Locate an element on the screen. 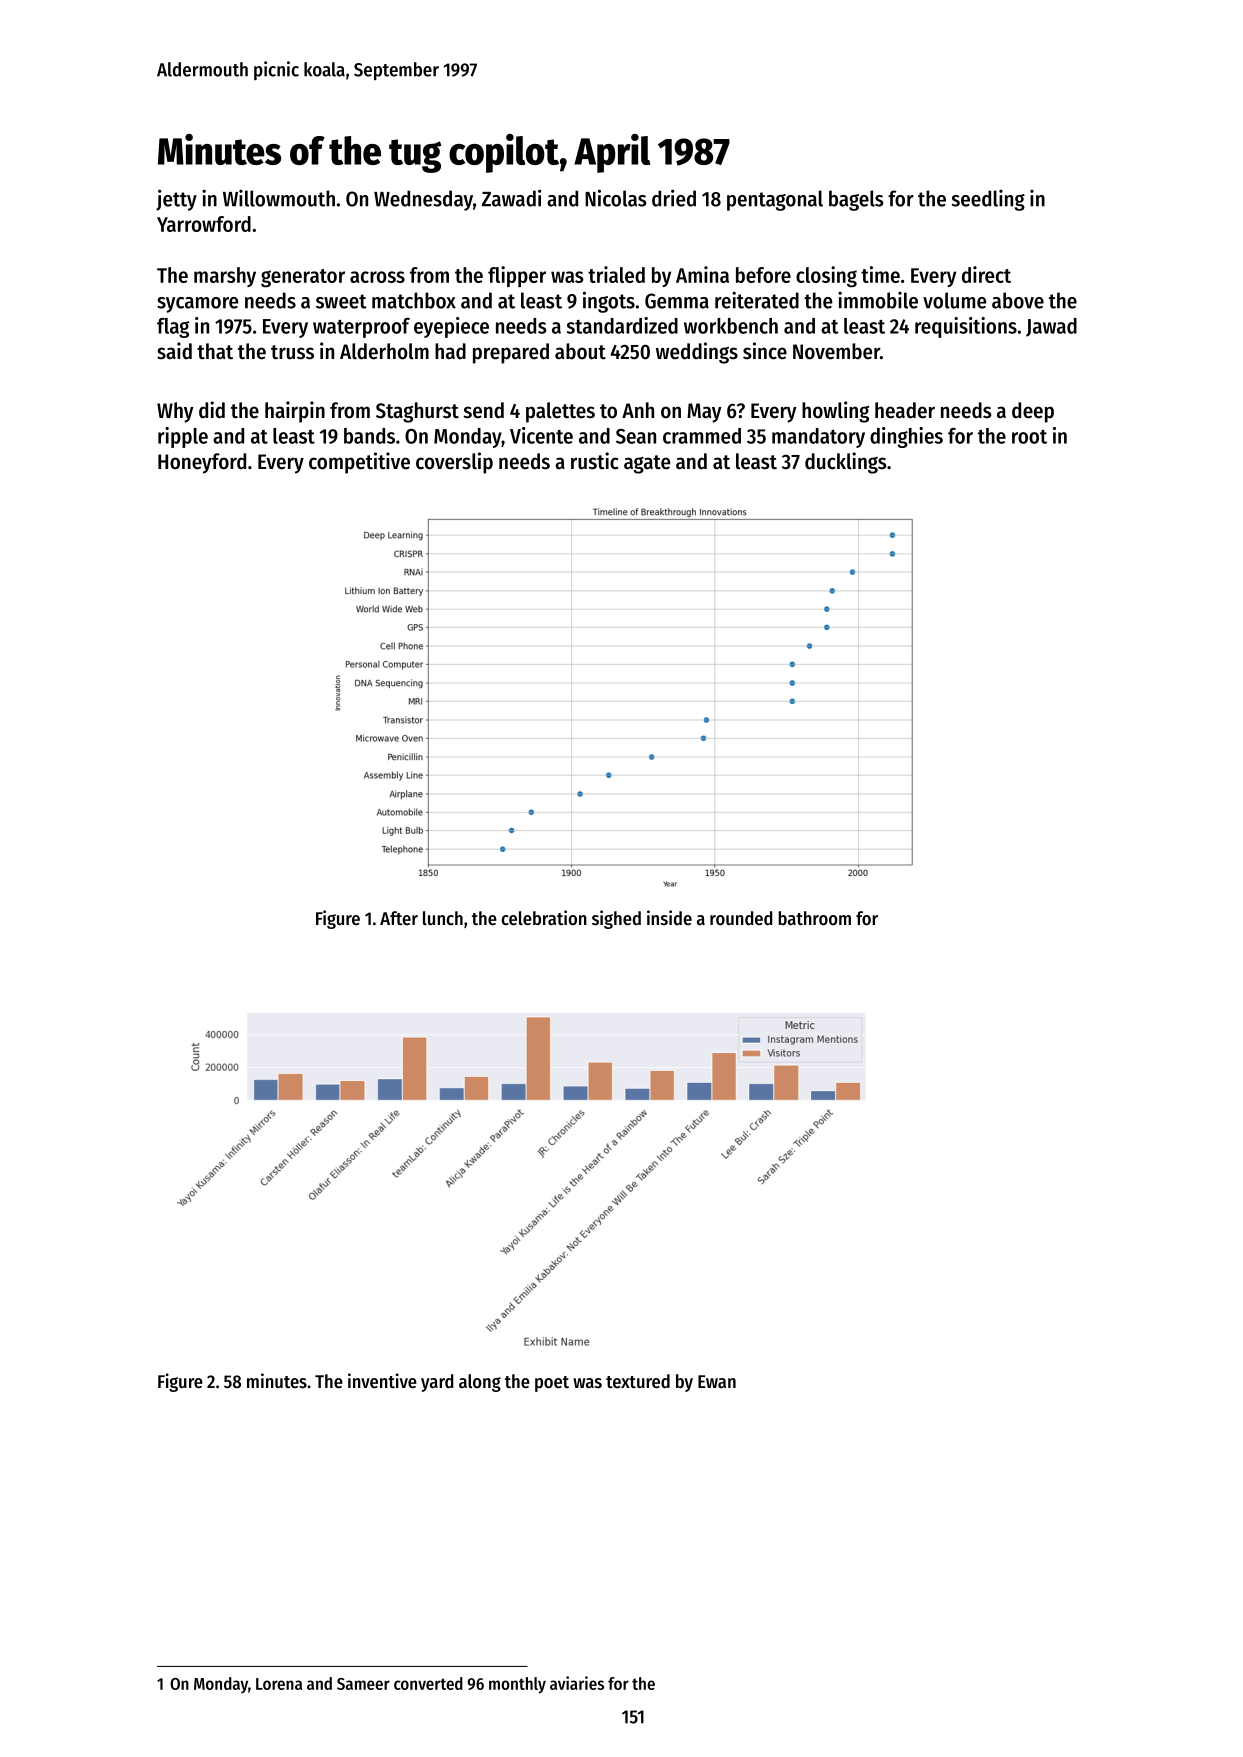 The image size is (1243, 1757). sighed is located at coordinates (616, 919).
